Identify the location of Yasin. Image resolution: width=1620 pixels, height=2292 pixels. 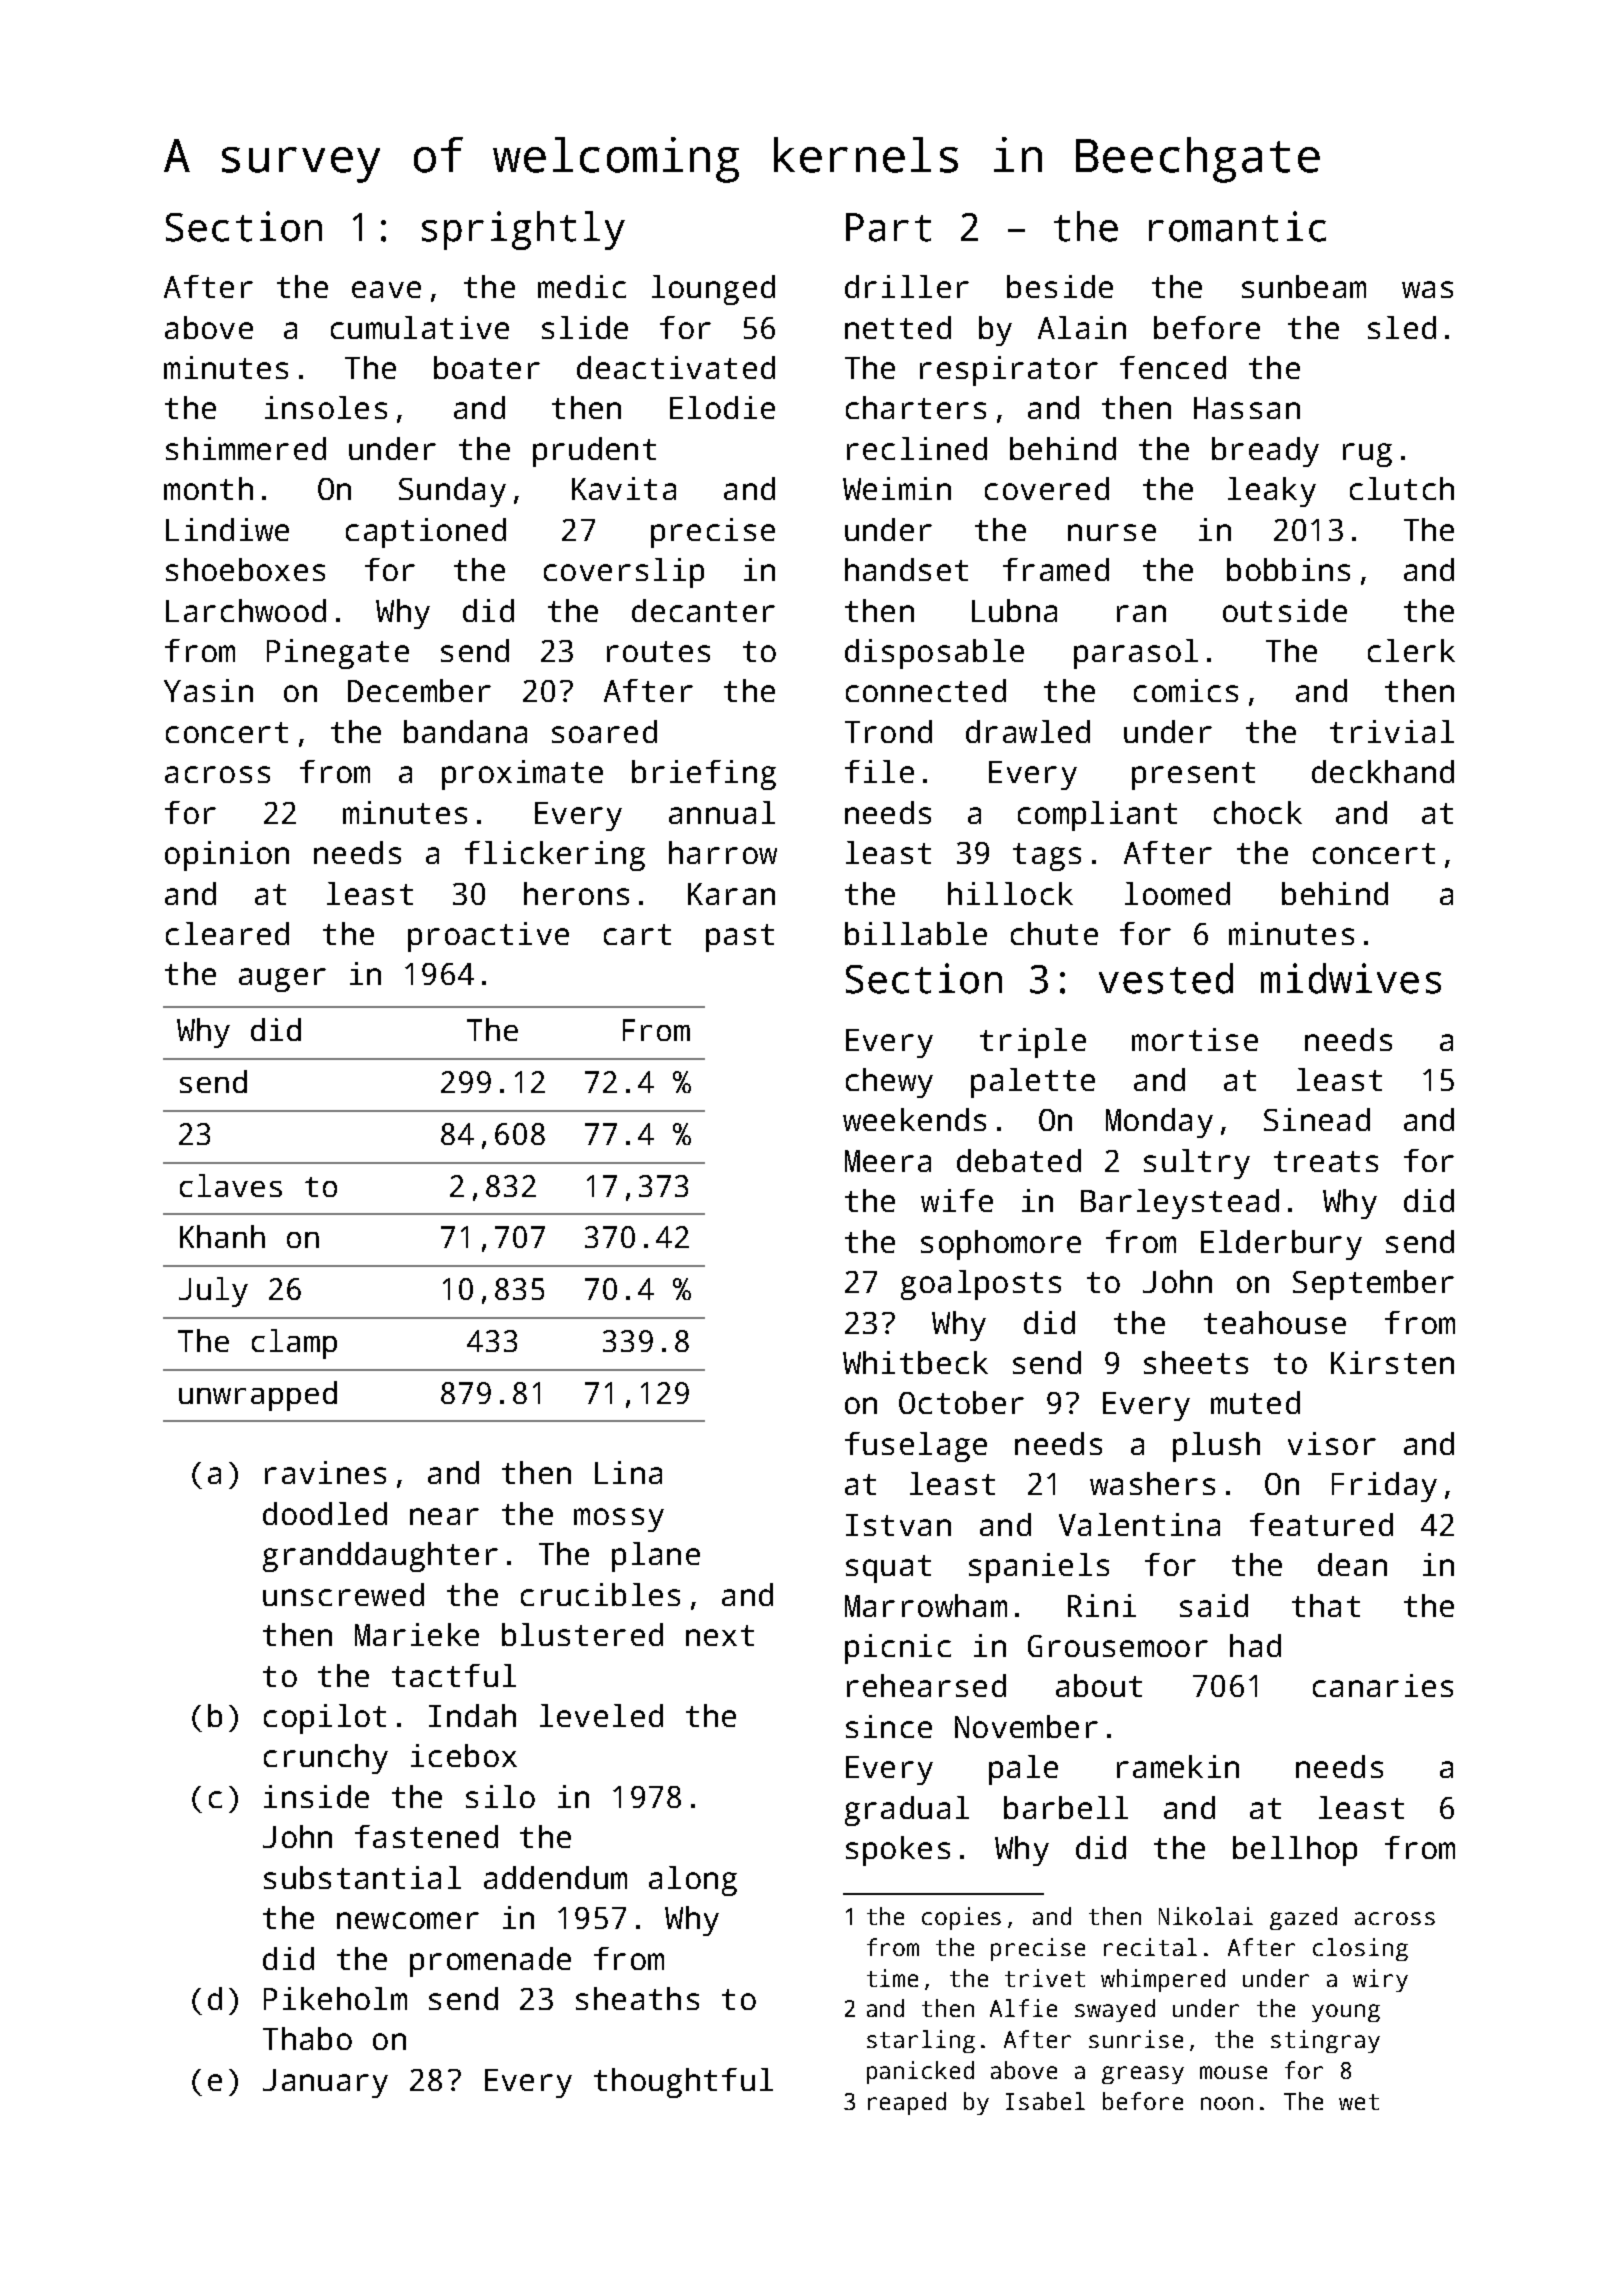
(208, 690).
